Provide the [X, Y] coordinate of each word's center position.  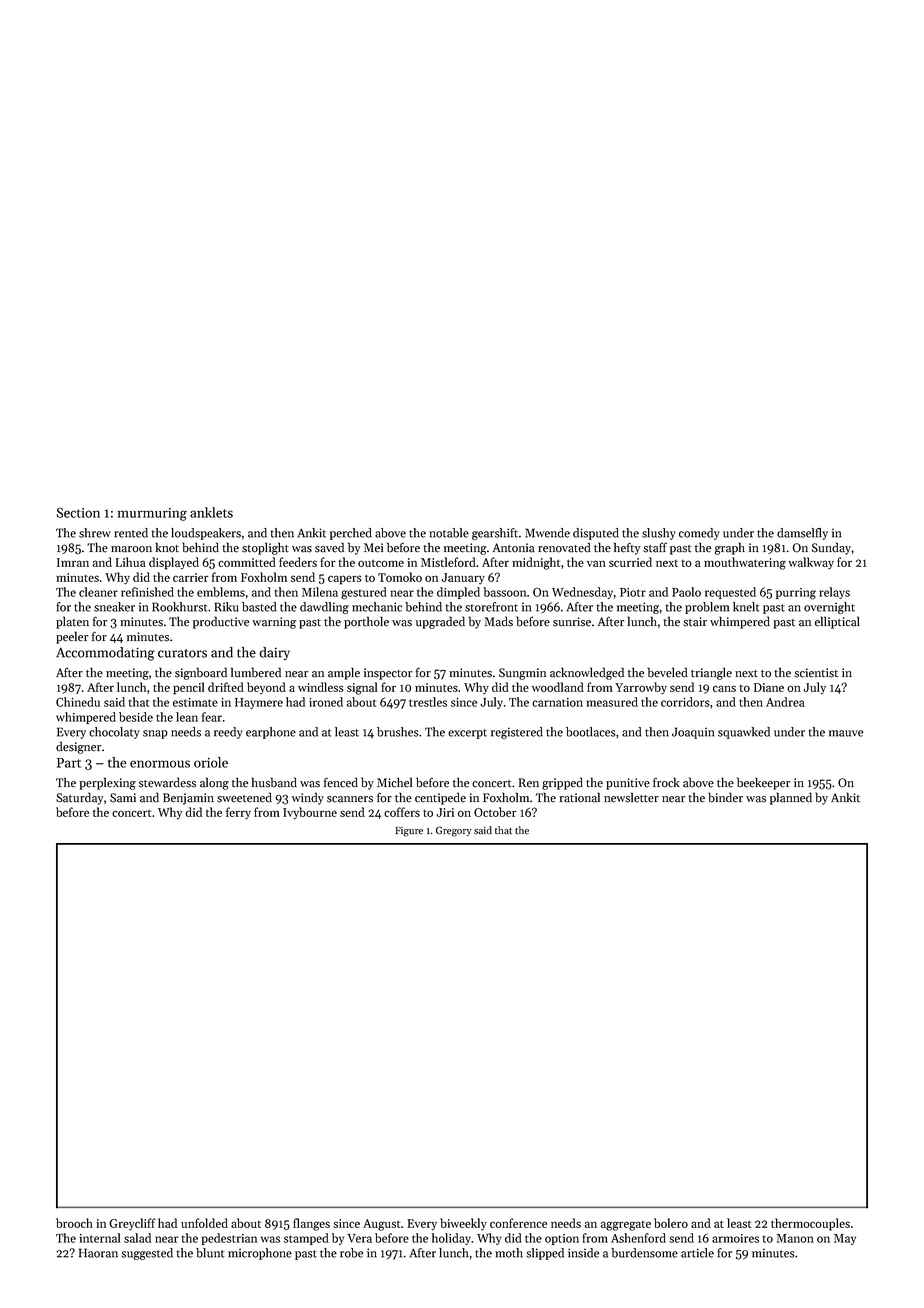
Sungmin [522, 674]
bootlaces [591, 732]
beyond [266, 688]
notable [449, 533]
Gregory [454, 831]
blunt [210, 1253]
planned [791, 798]
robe [351, 1253]
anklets [211, 512]
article [697, 1253]
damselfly [802, 534]
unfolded [204, 1223]
